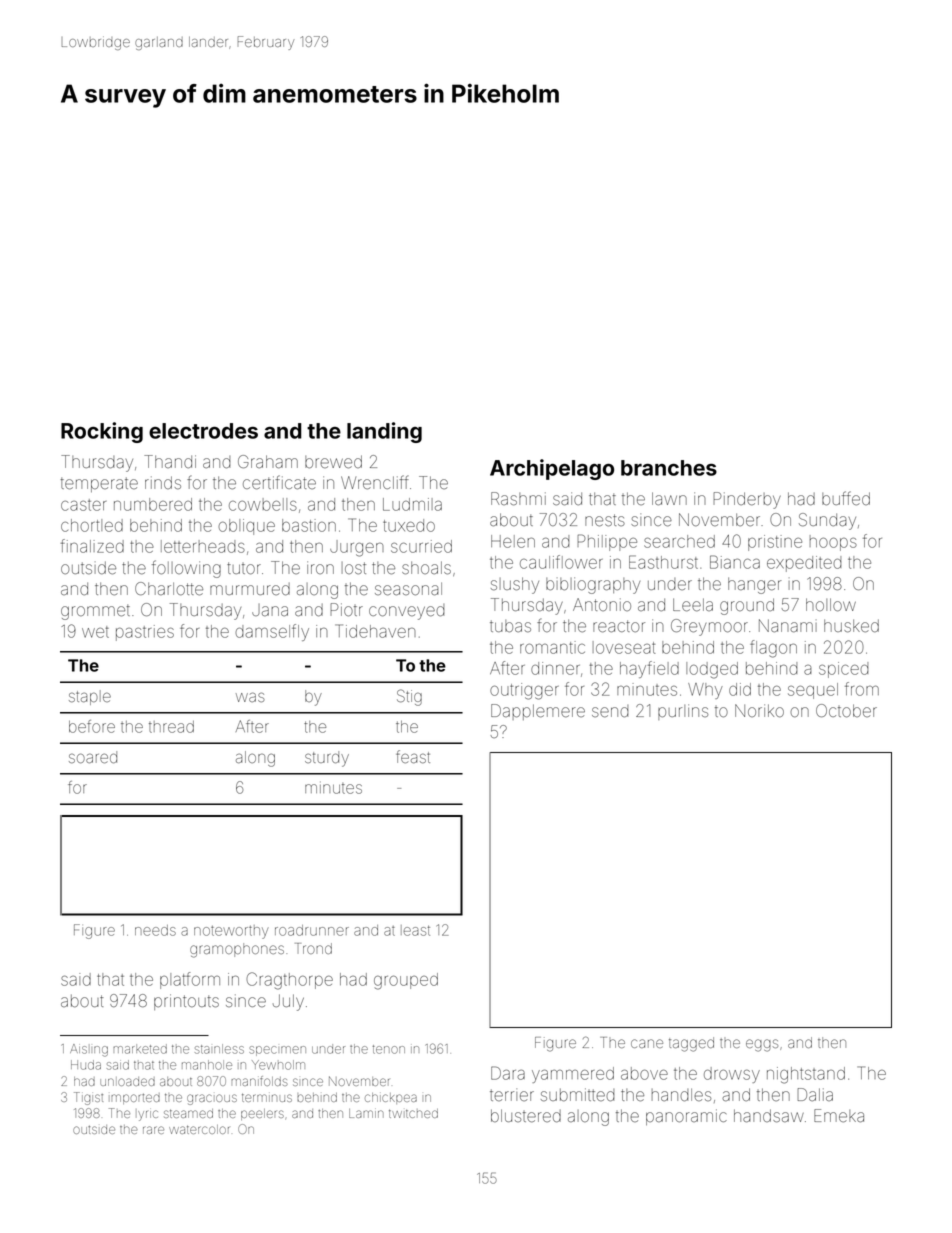  I want to click on manhole, so click(207, 1065).
